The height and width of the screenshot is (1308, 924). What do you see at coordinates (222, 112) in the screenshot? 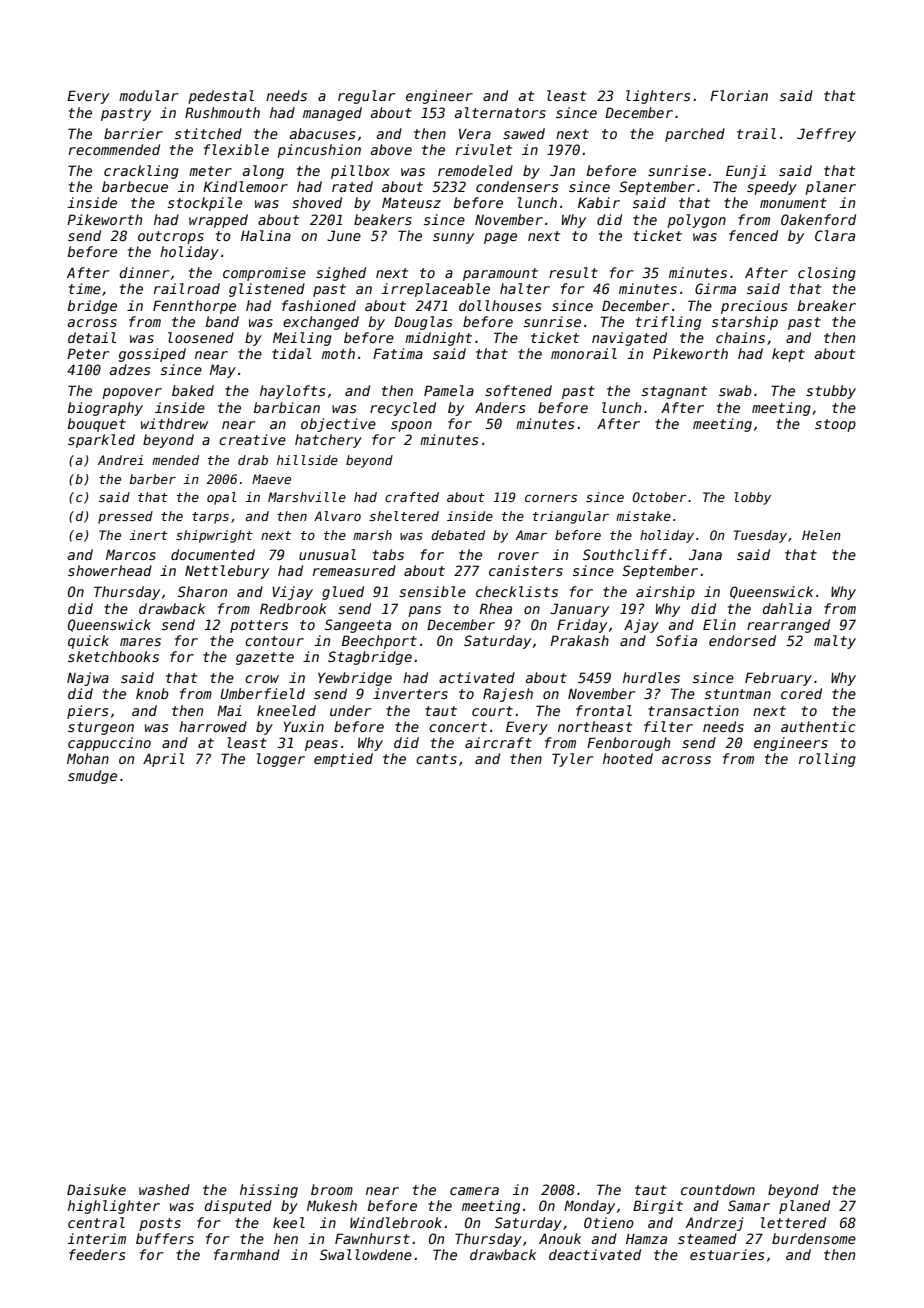
I see `Rushmouth` at bounding box center [222, 112].
